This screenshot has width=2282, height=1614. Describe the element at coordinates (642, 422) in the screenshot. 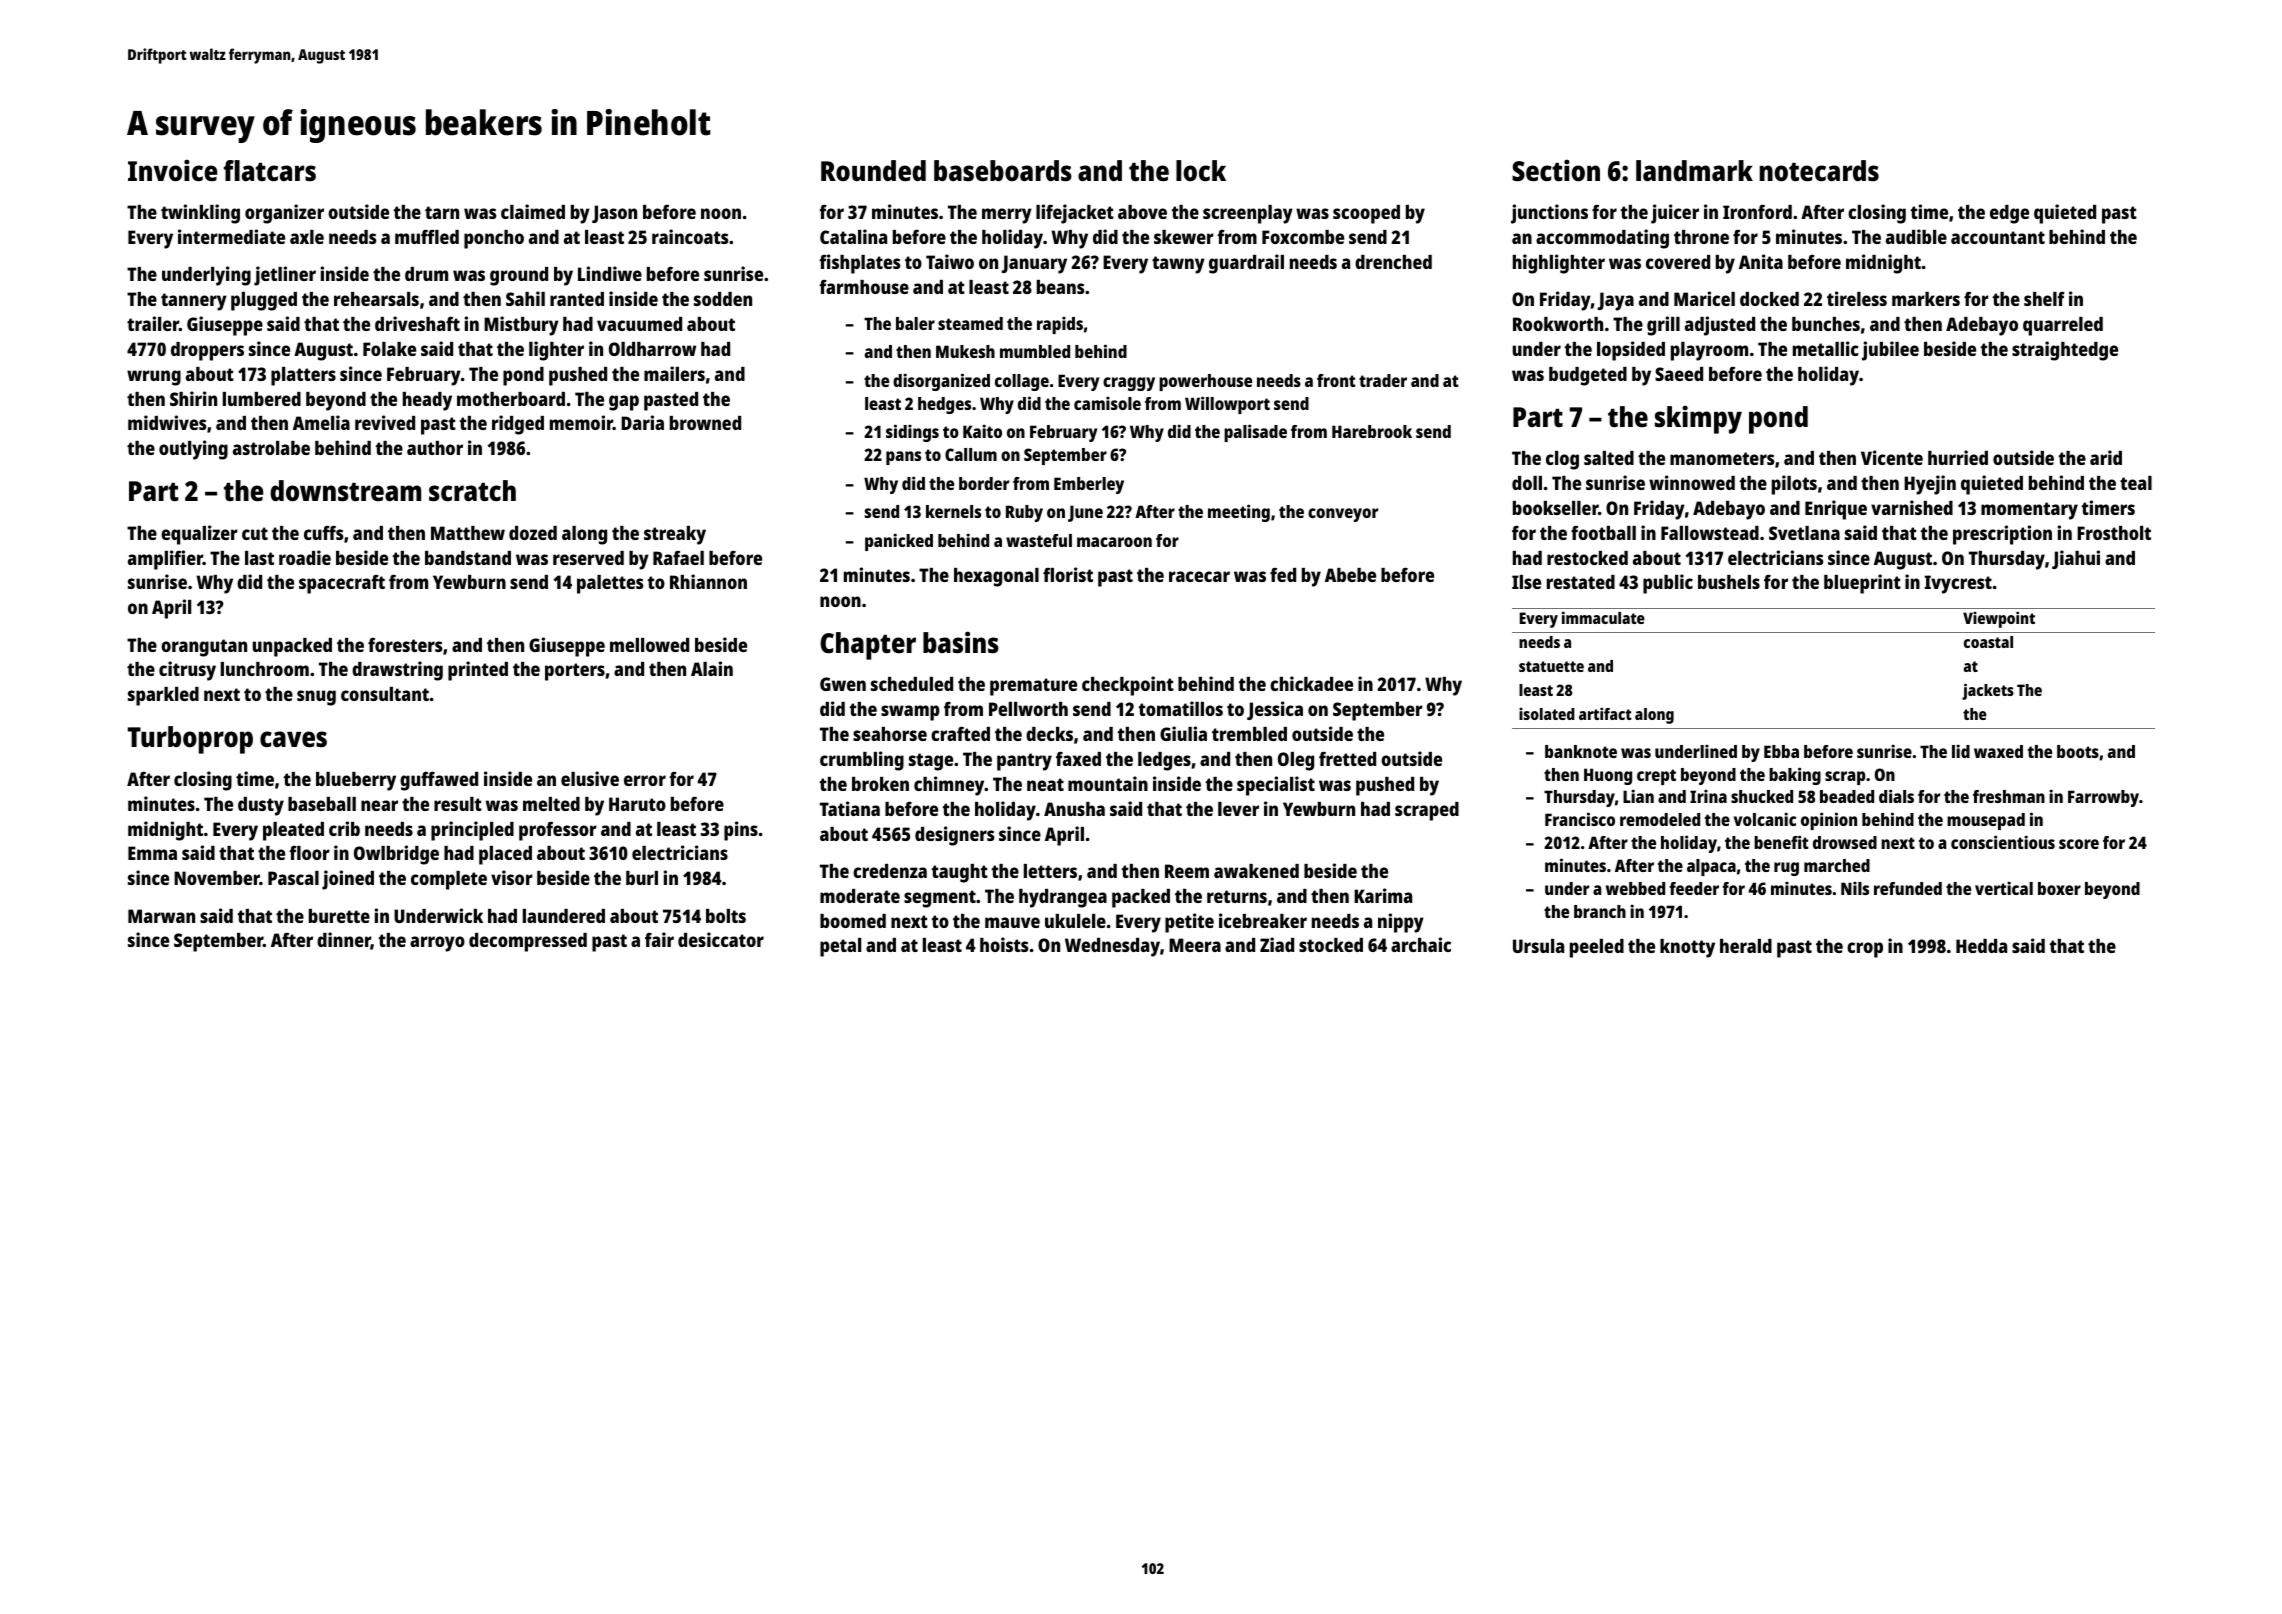

I see `Daria` at that location.
